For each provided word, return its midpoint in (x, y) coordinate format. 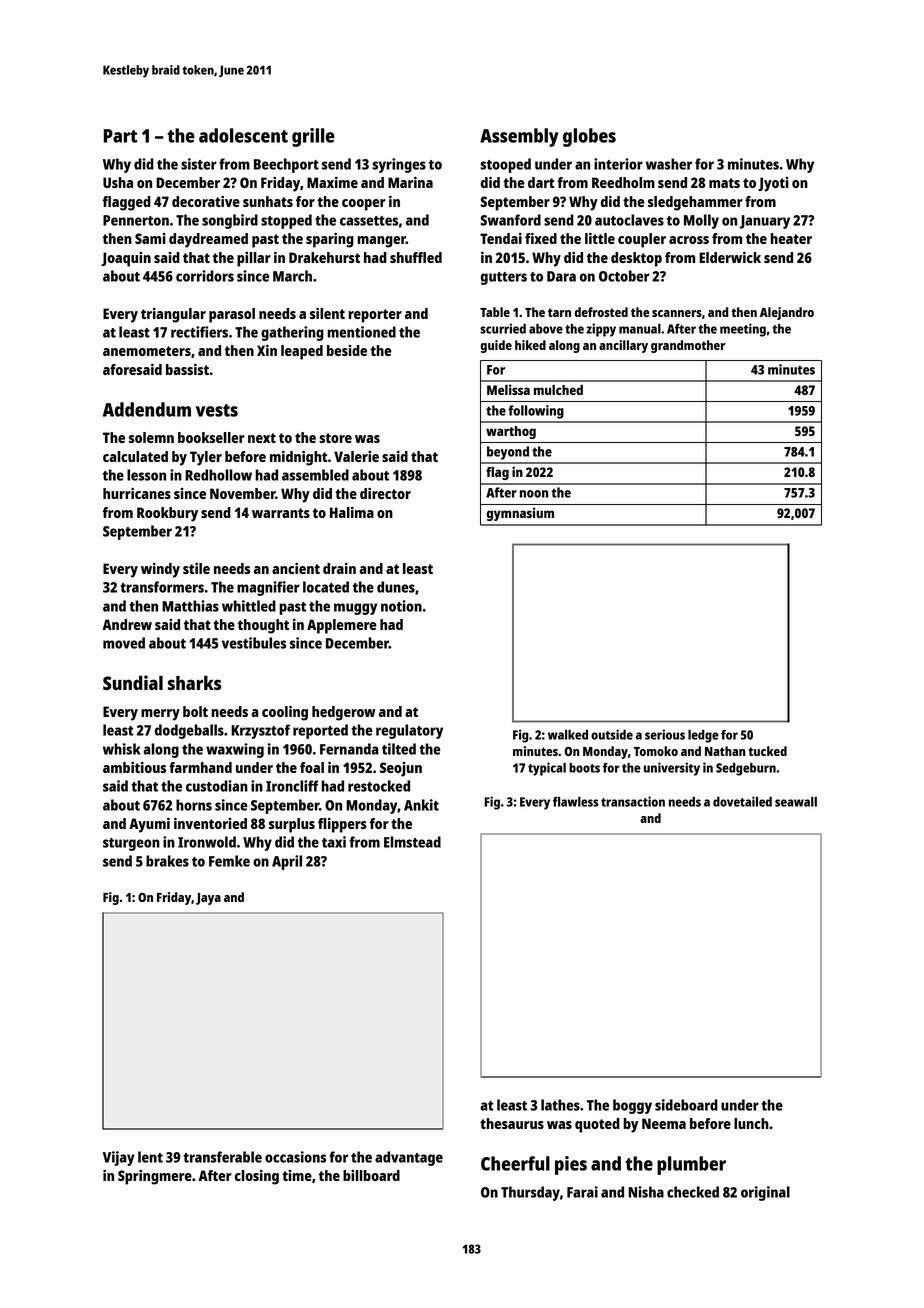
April (287, 862)
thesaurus (512, 1123)
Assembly (519, 137)
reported (320, 731)
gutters (504, 278)
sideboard (686, 1105)
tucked (767, 751)
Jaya (208, 899)
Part (120, 136)
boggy (632, 1106)
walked (568, 734)
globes (589, 137)
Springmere (155, 1177)
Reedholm (623, 182)
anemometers (147, 351)
